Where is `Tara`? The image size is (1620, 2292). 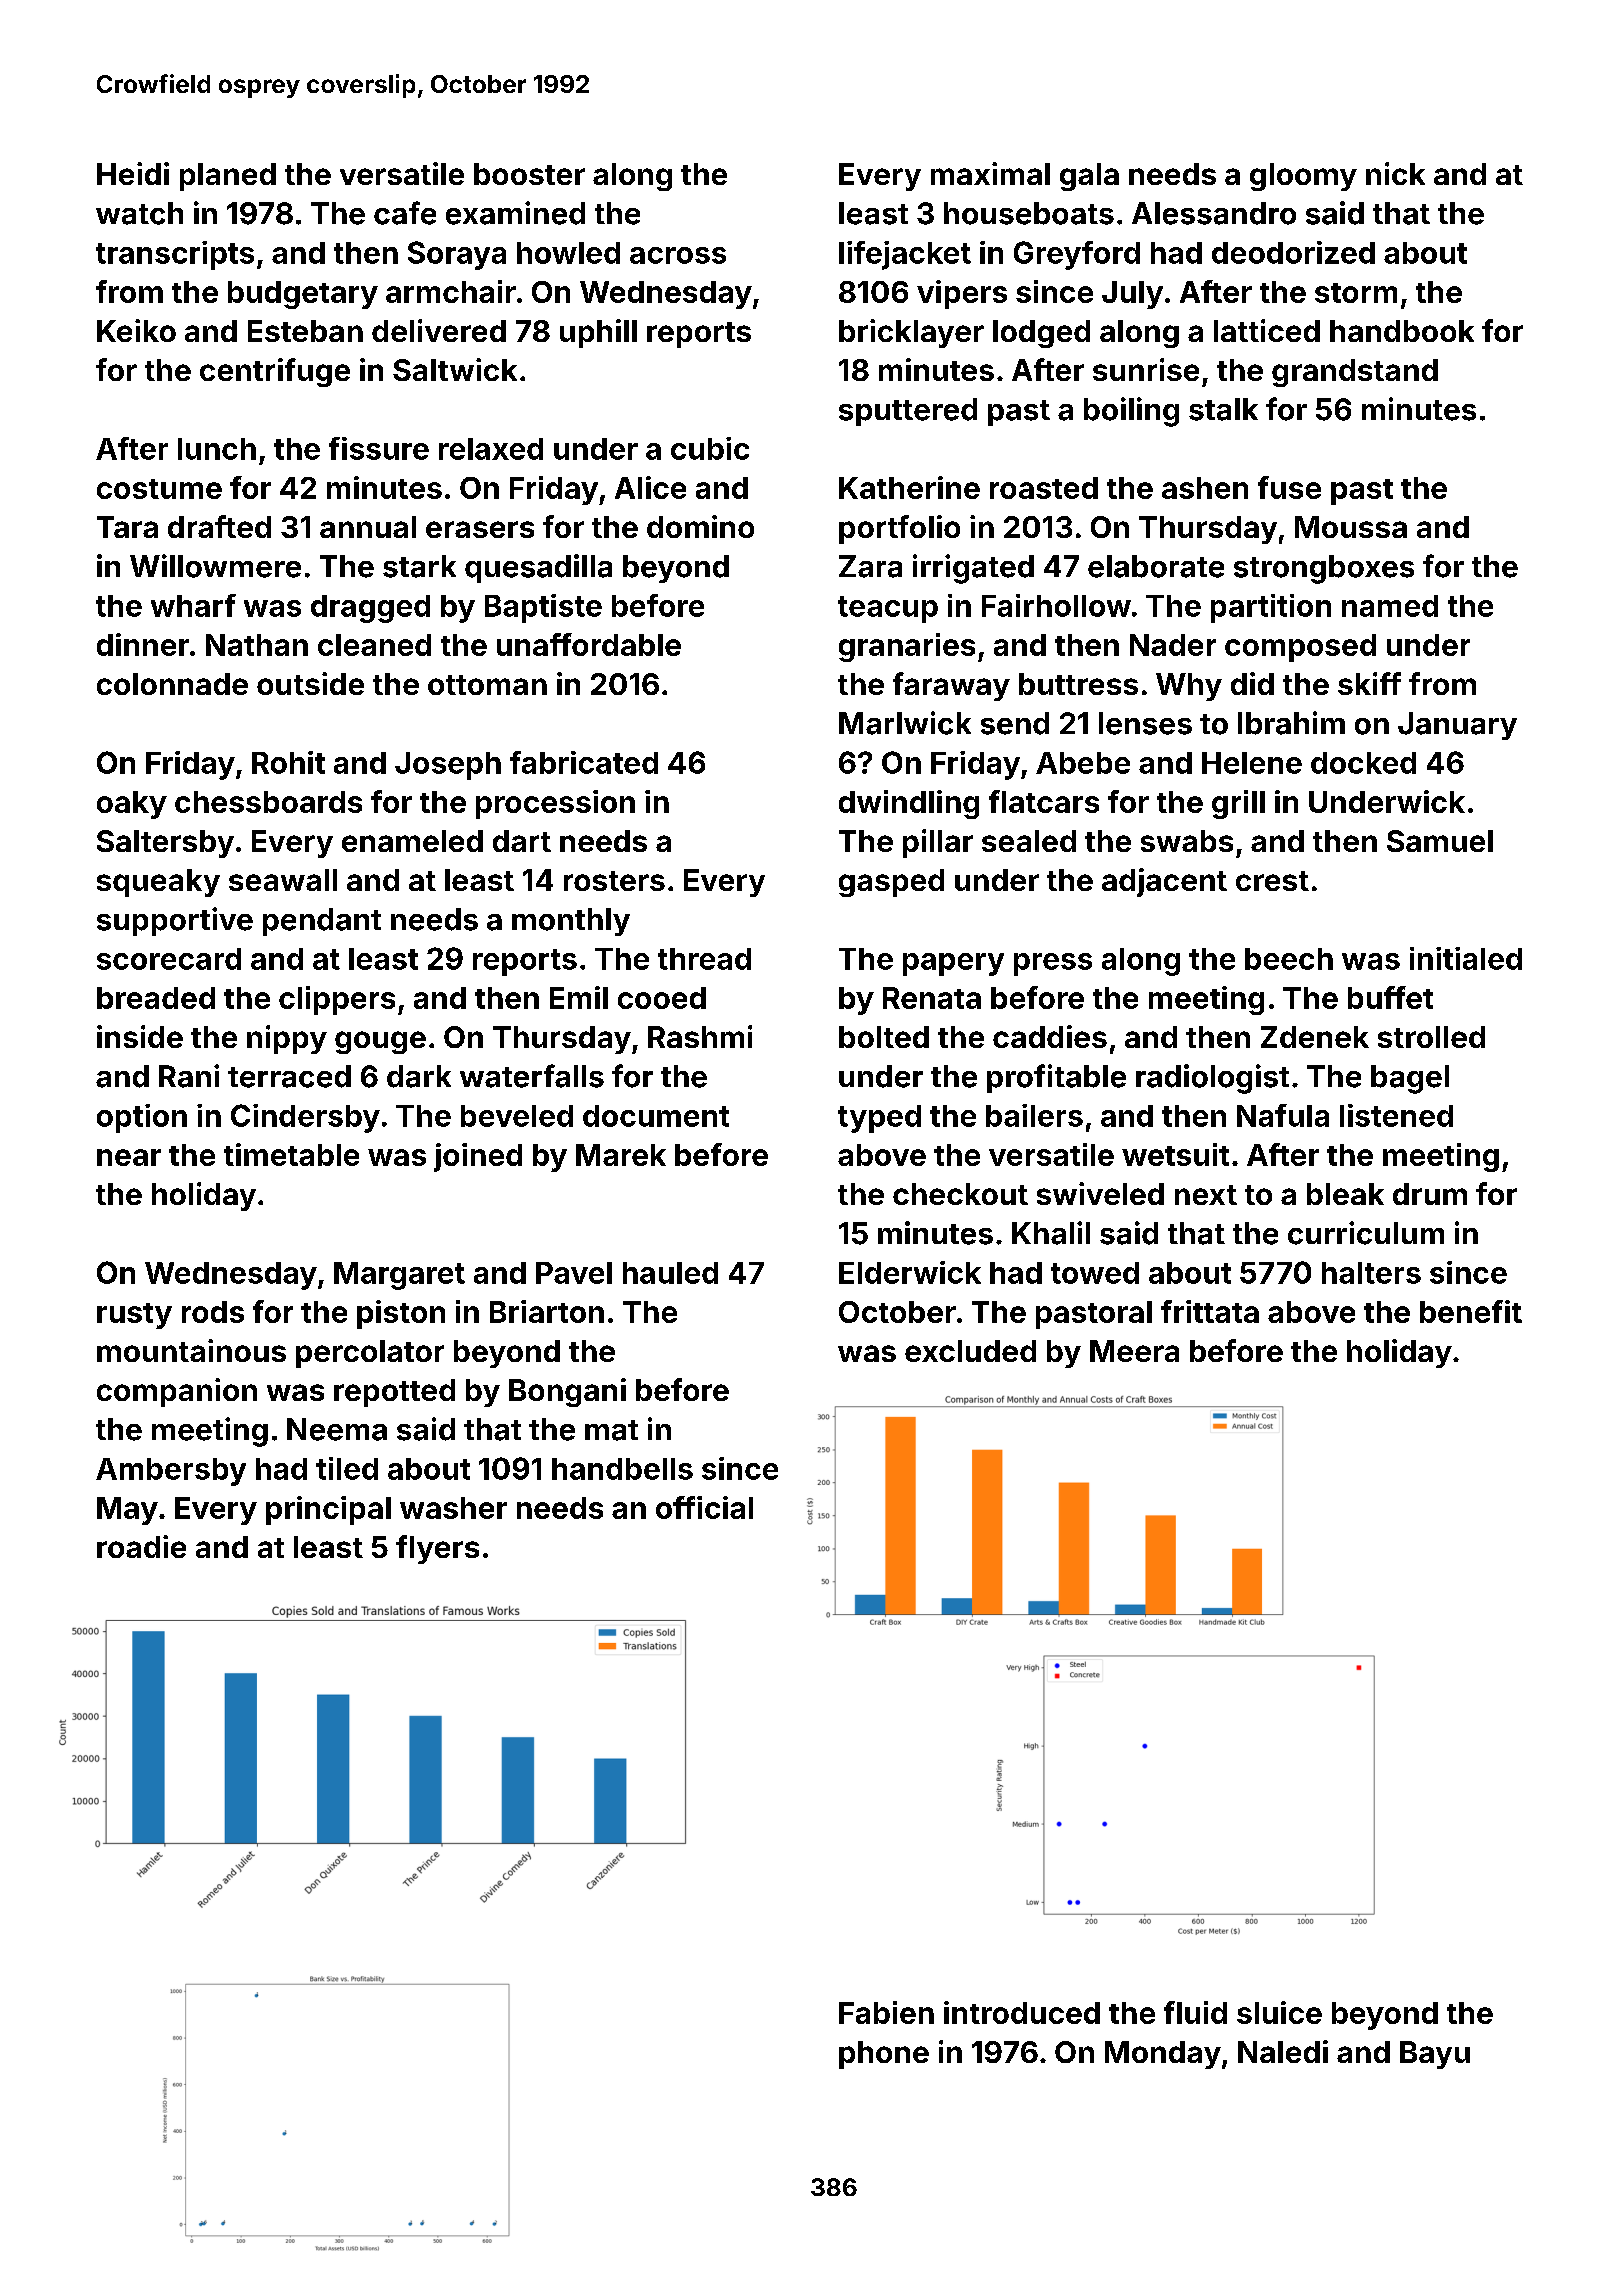
Tara is located at coordinates (127, 527).
